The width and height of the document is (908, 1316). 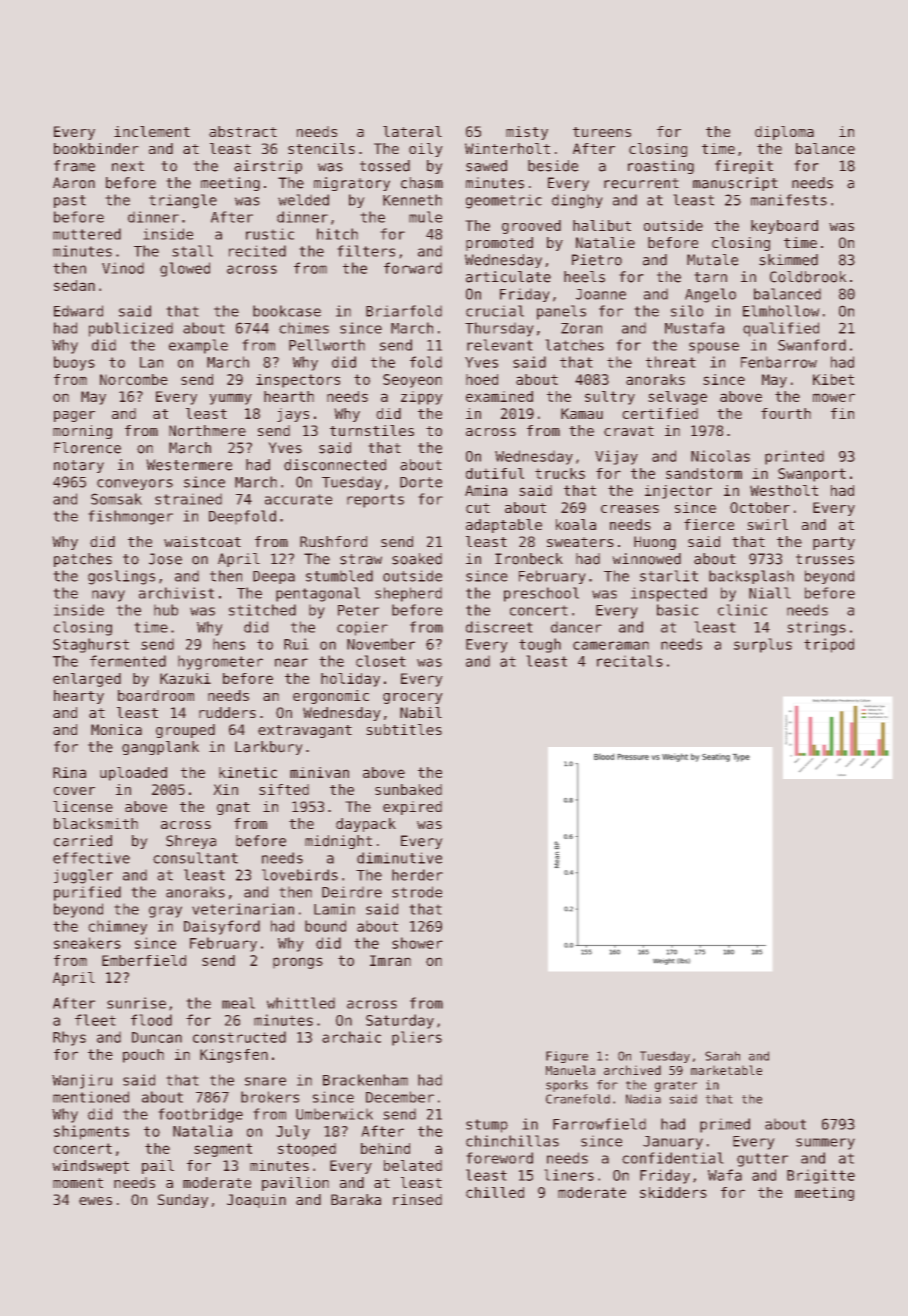 I want to click on carried, so click(x=83, y=841).
